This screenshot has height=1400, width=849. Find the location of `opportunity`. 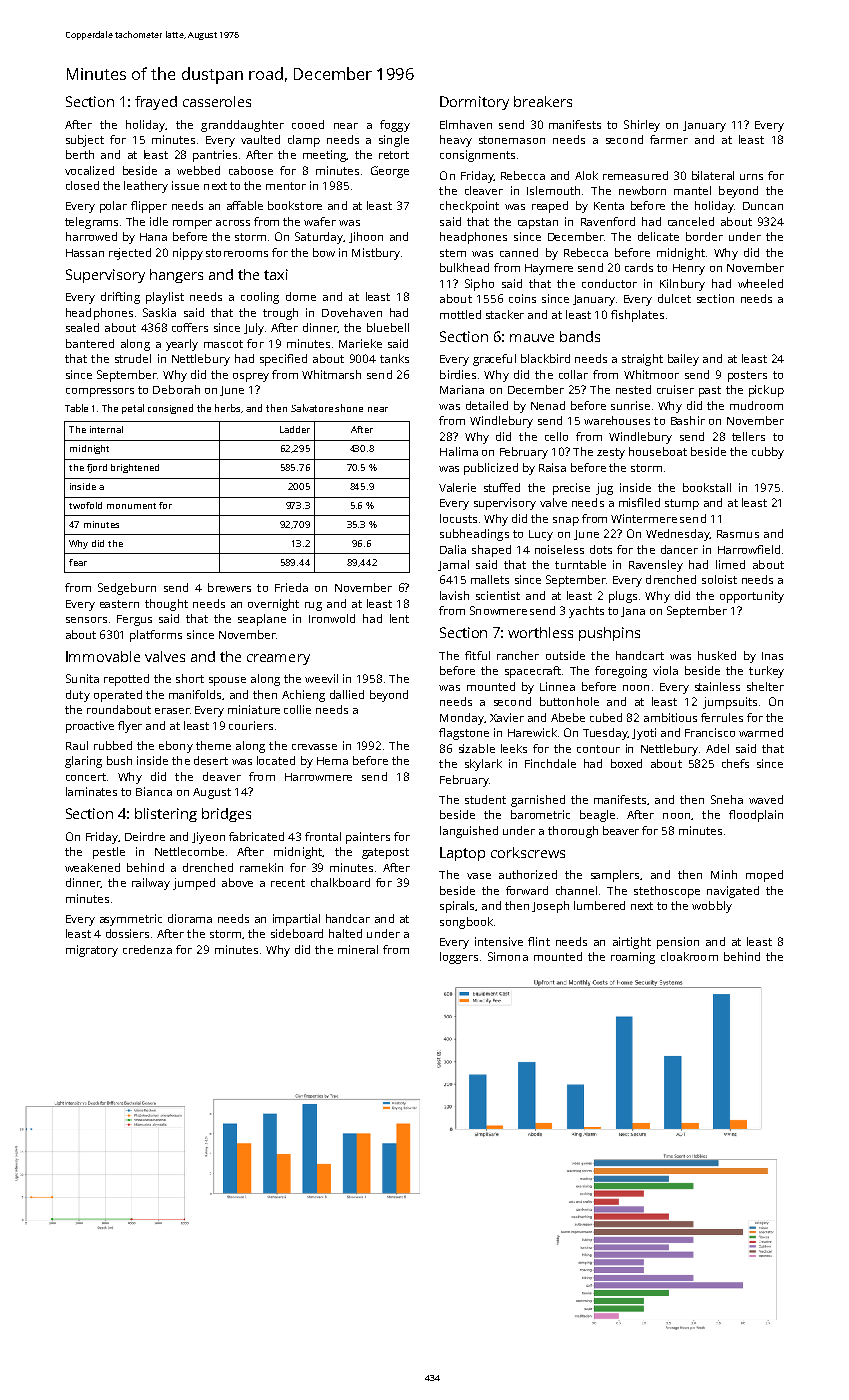

opportunity is located at coordinates (752, 597).
